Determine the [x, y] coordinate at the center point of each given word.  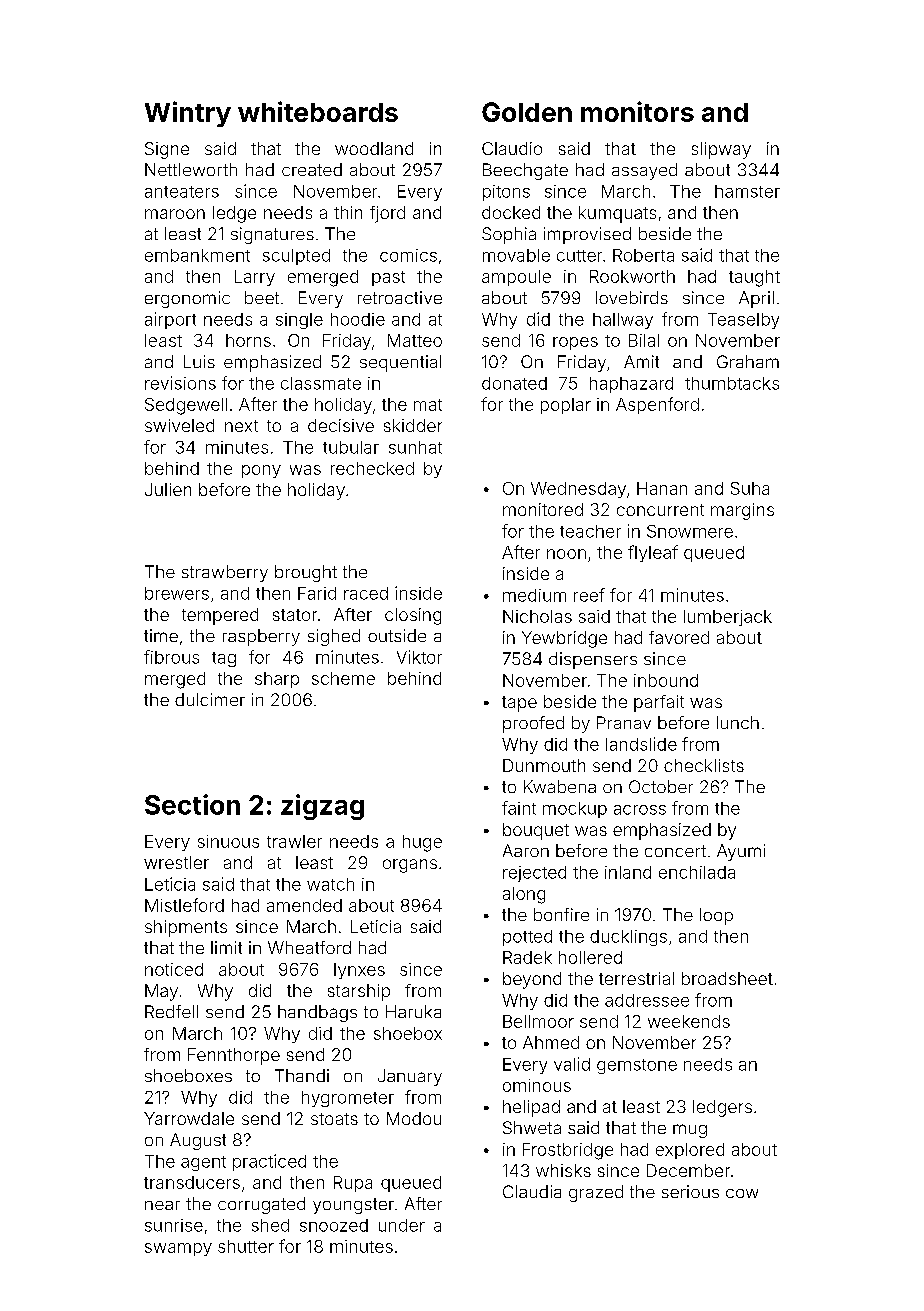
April [756, 299]
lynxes [359, 971]
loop [716, 916]
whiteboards [318, 111]
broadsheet [727, 978]
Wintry [188, 114]
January [410, 1077]
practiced [269, 1162]
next [241, 426]
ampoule [516, 278]
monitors [637, 111]
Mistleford [184, 905]
